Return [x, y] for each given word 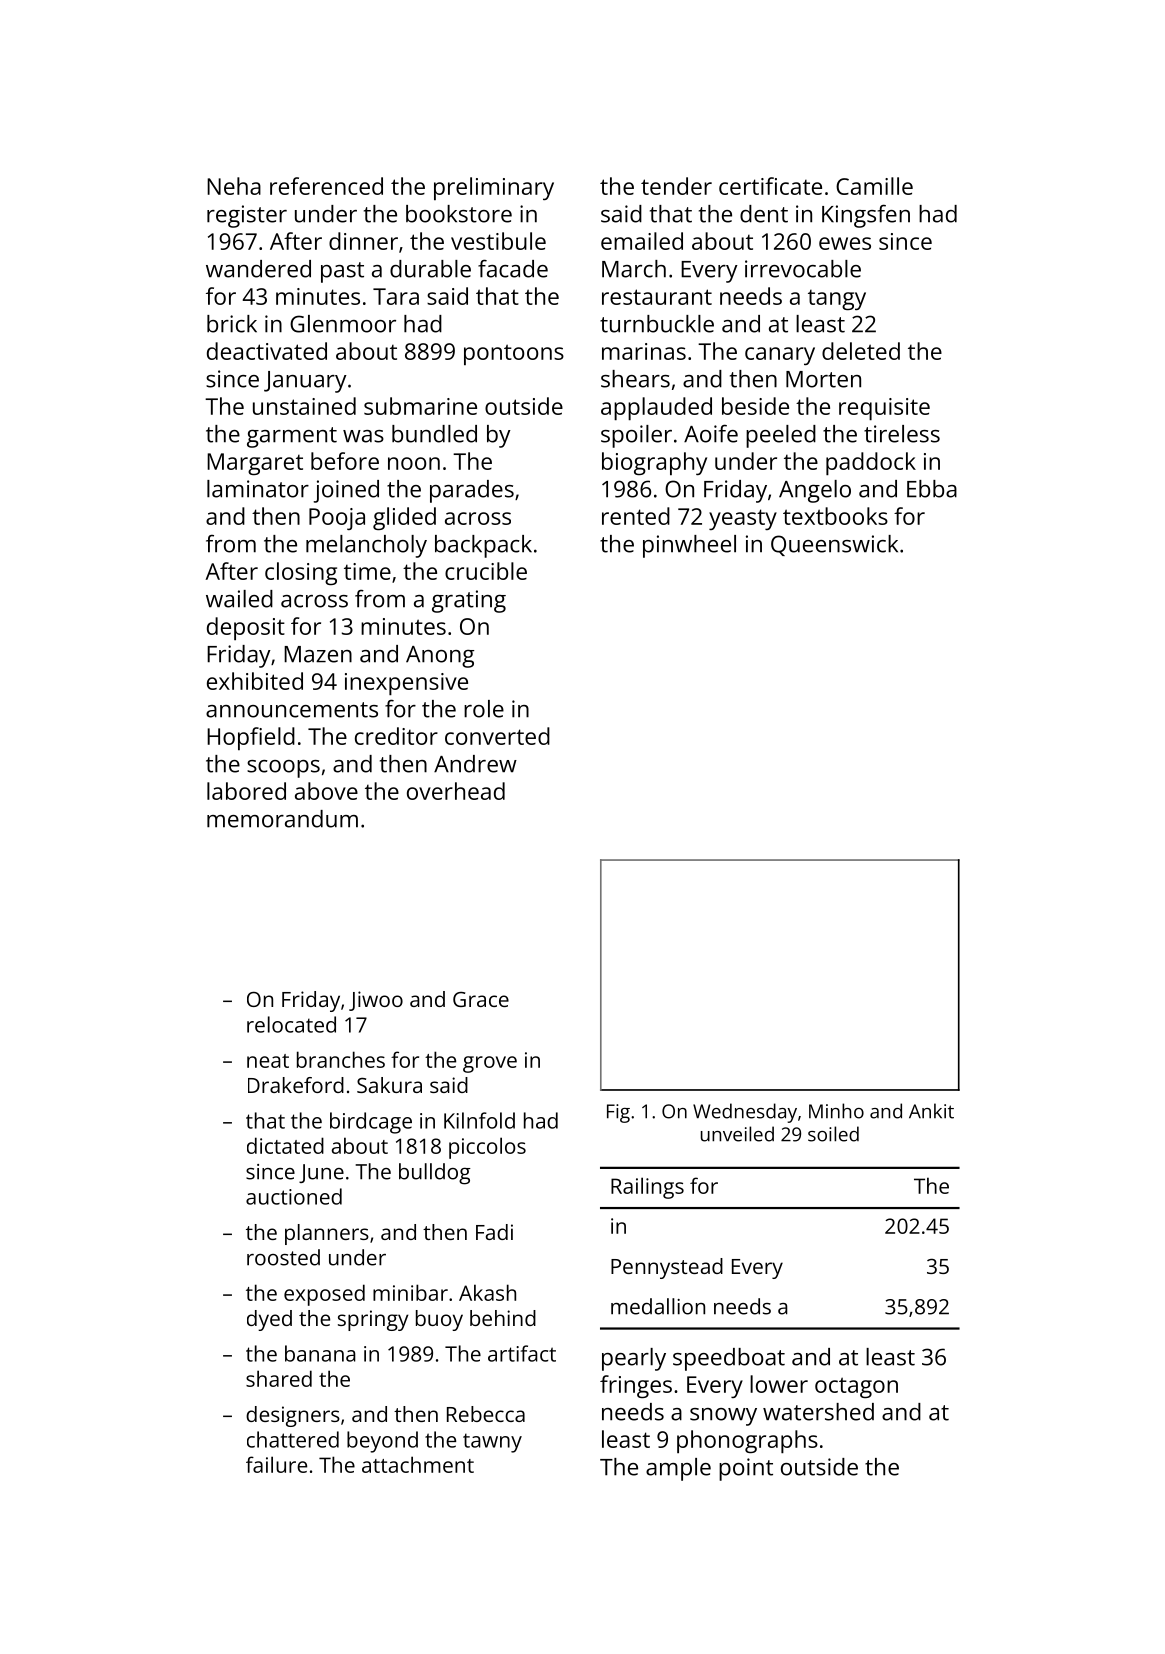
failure [276, 1464]
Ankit [931, 1111]
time [367, 571]
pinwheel [689, 546]
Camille [874, 186]
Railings [647, 1188]
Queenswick [834, 545]
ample [678, 1469]
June [321, 1173]
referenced [326, 186]
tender [676, 186]
